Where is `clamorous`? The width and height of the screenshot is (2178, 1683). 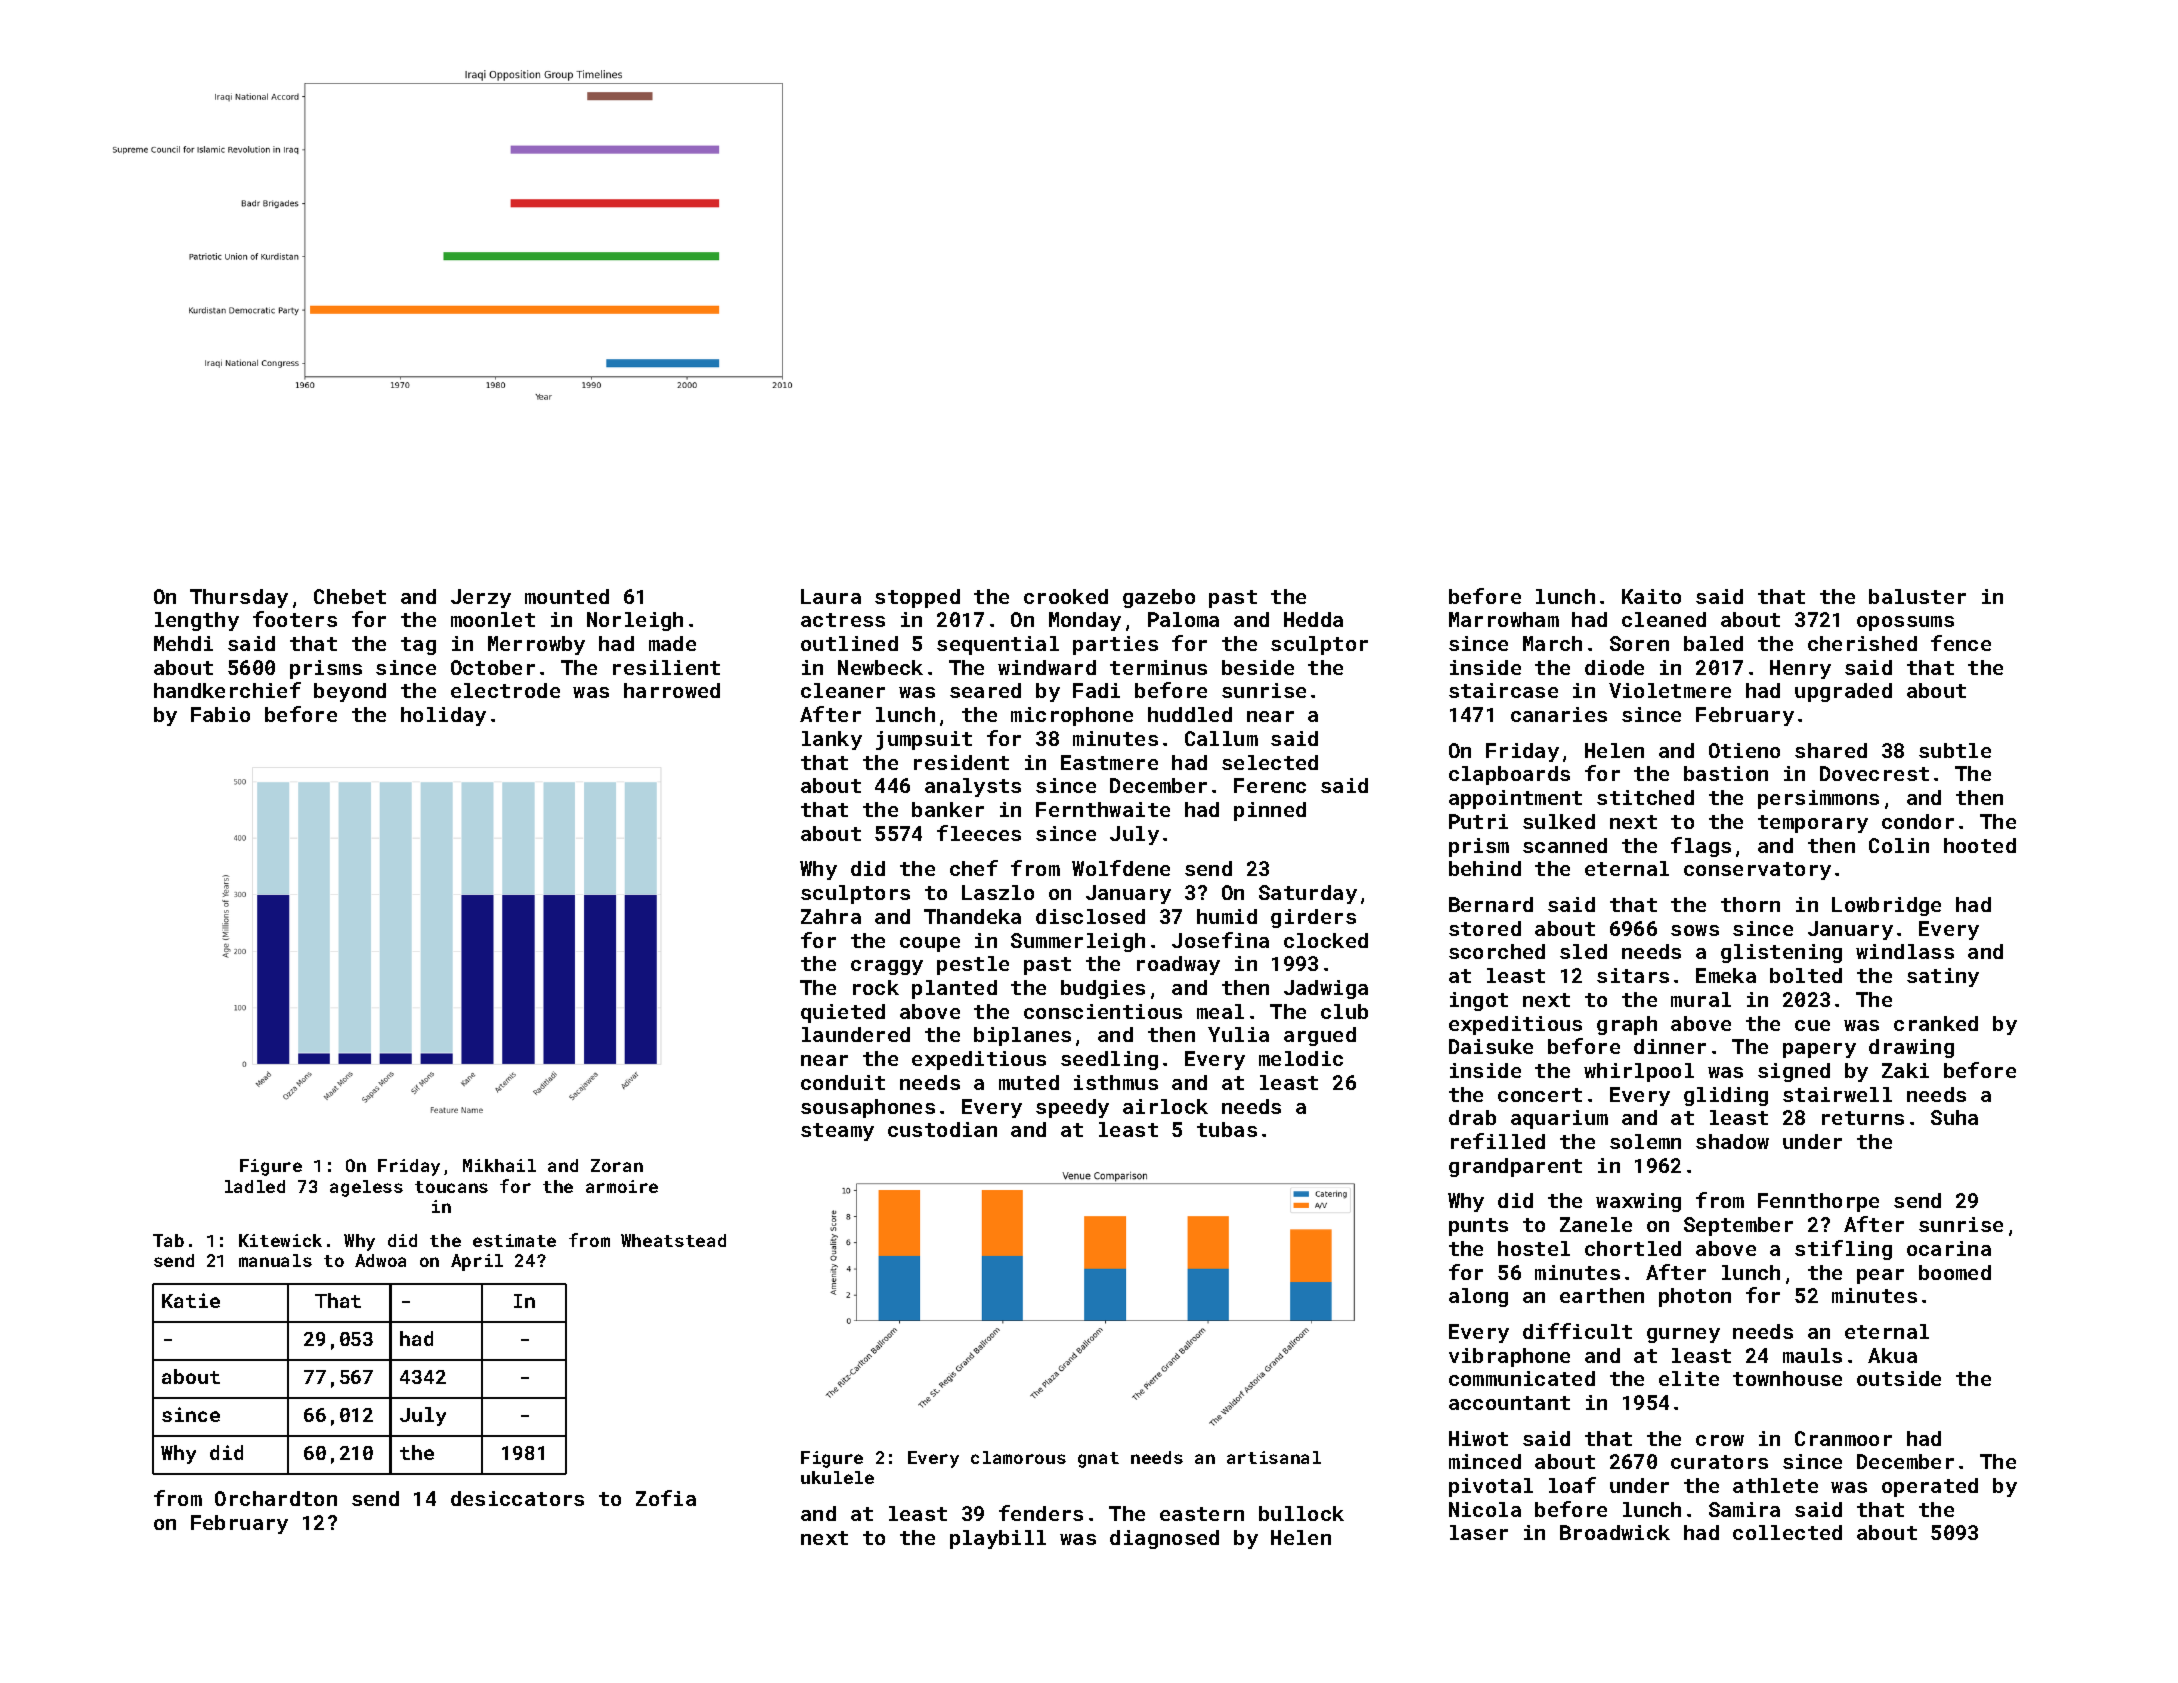 clamorous is located at coordinates (1018, 1457).
